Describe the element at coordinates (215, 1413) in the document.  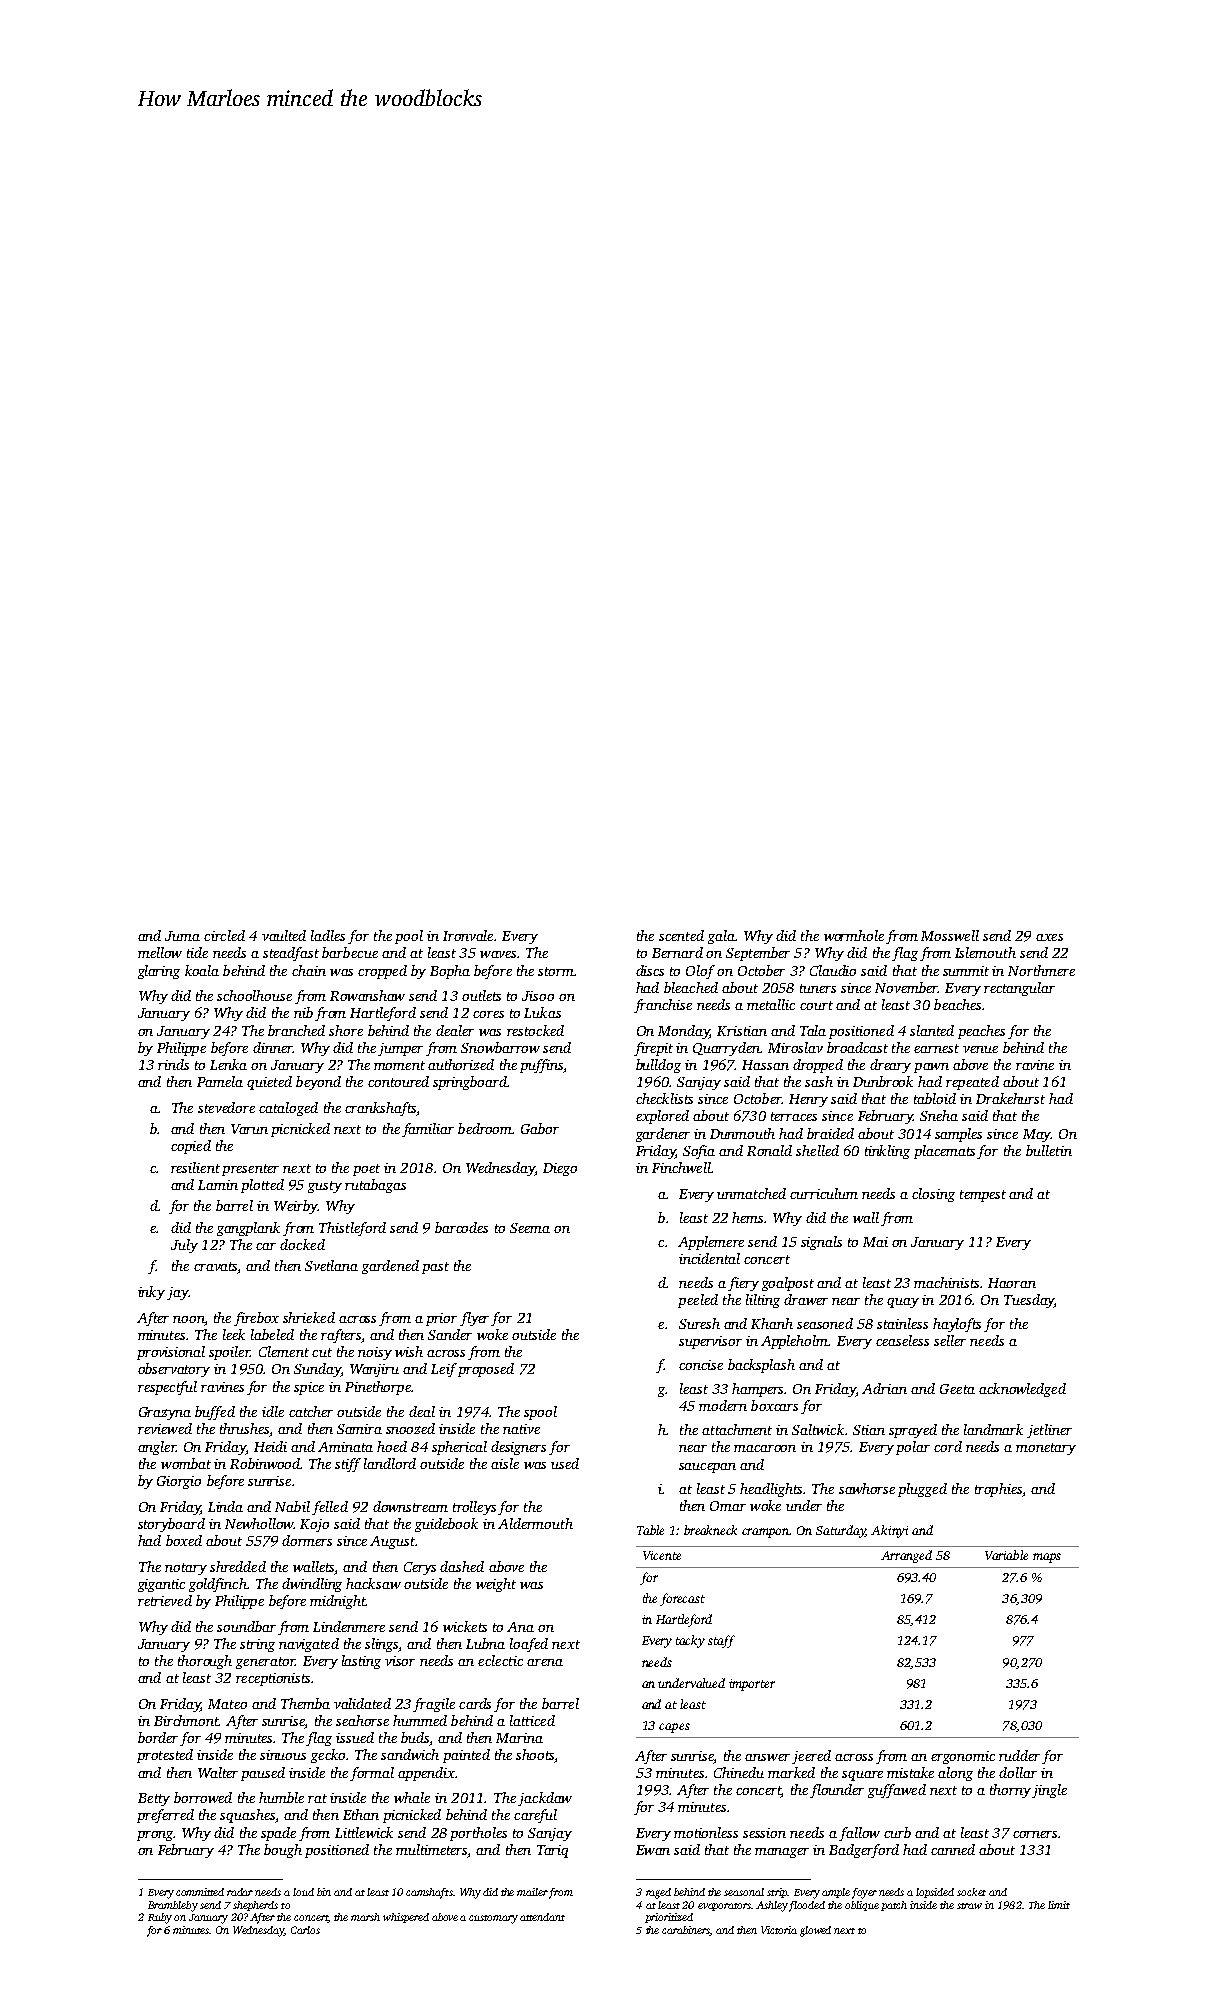
I see `buffed` at that location.
